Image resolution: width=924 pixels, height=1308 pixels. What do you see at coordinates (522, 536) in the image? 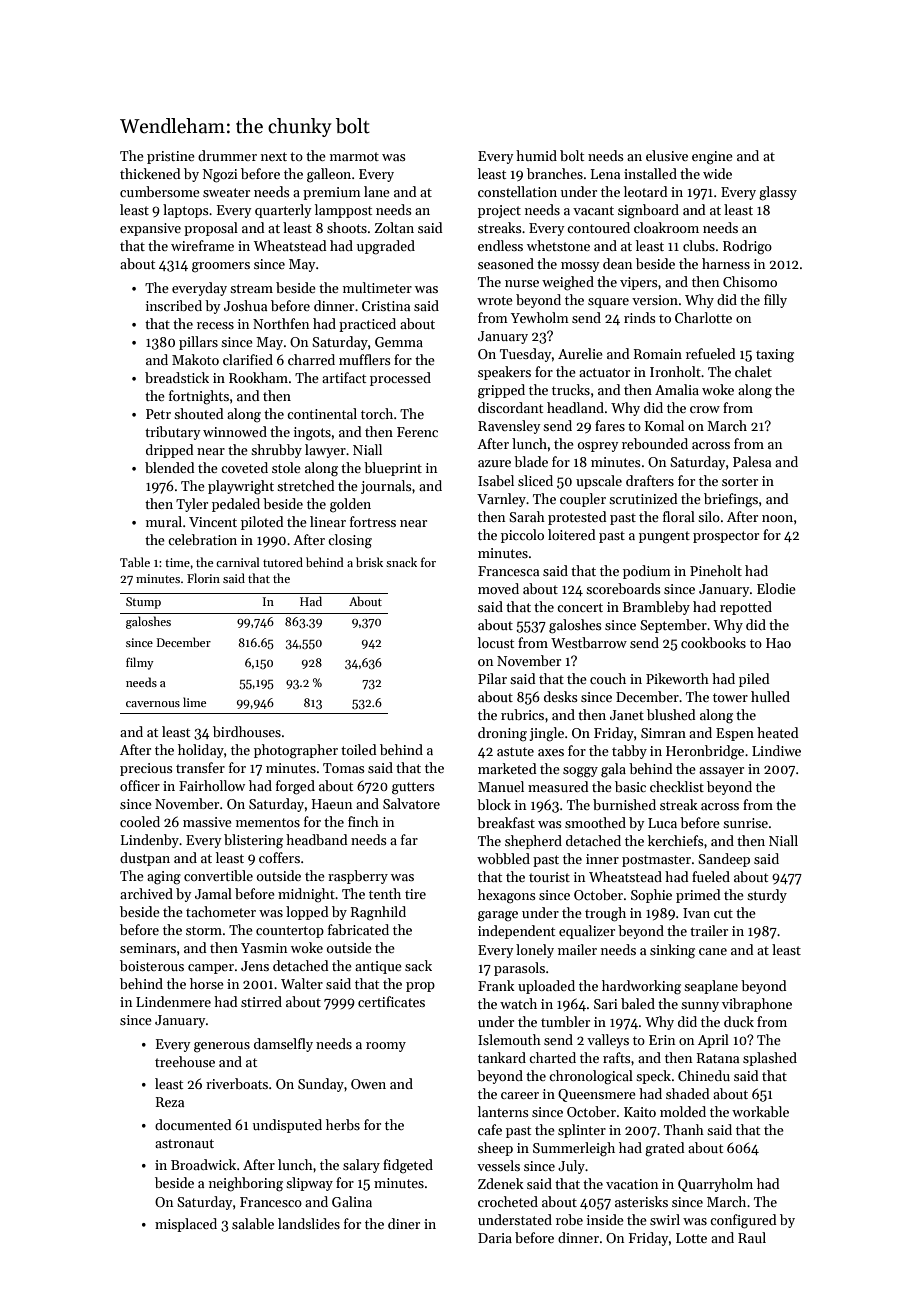
I see `piccolo` at bounding box center [522, 536].
